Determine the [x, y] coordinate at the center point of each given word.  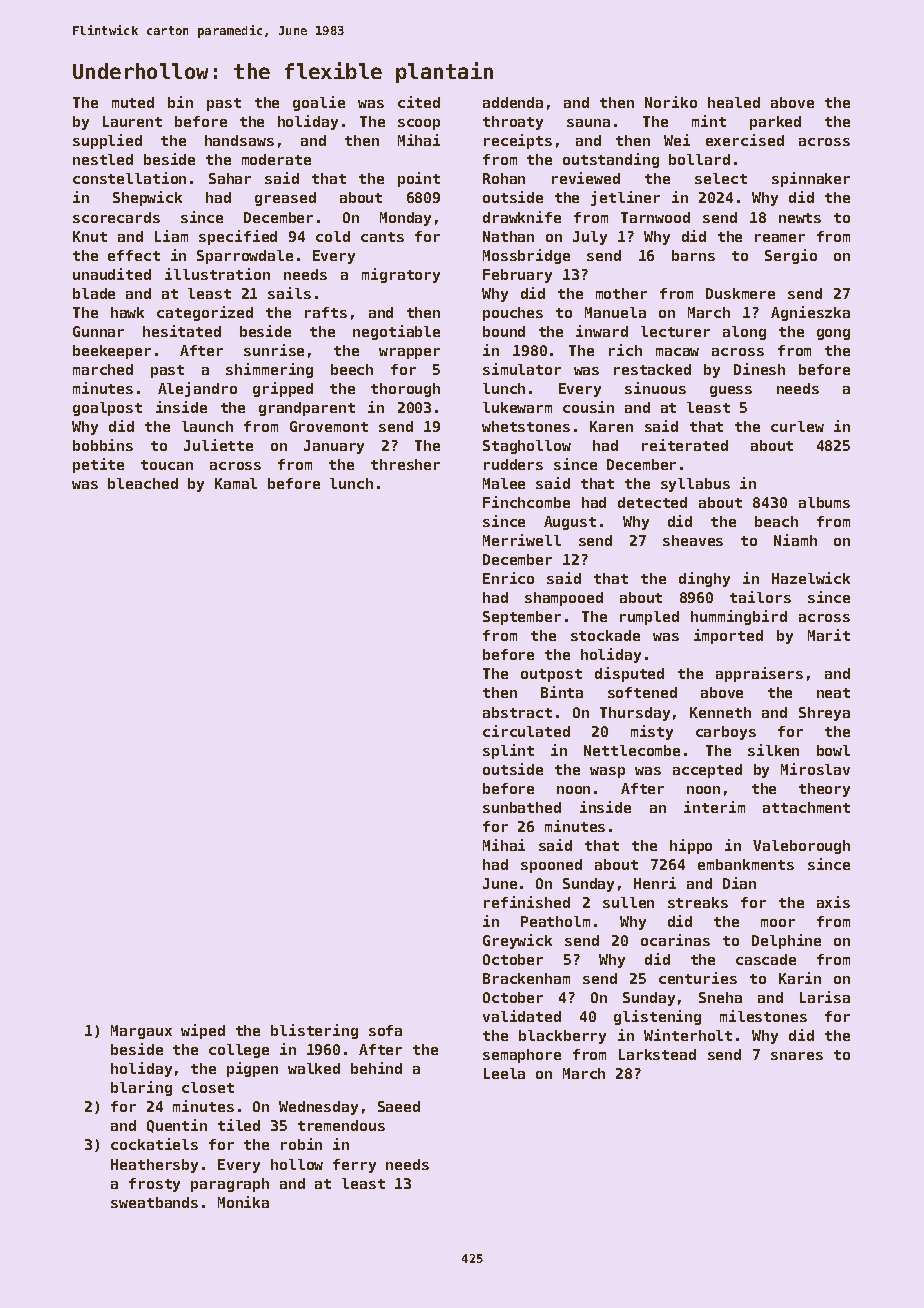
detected [652, 502]
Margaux [141, 1032]
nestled [103, 159]
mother [621, 293]
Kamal [236, 483]
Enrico [508, 578]
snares [797, 1056]
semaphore [522, 1056]
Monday [405, 219]
